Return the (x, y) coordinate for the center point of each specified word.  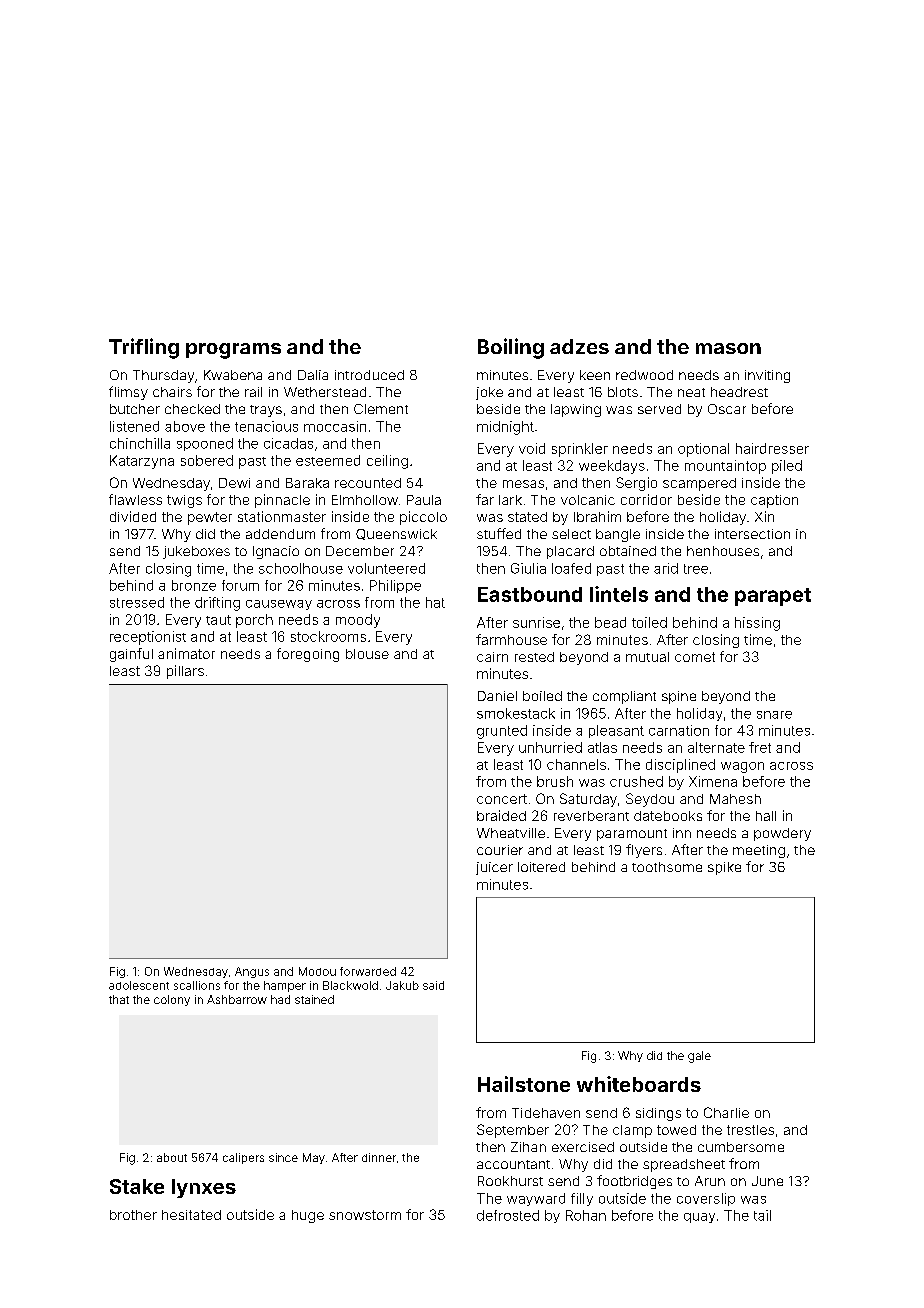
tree (696, 569)
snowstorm (365, 1215)
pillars (185, 672)
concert (502, 799)
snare (774, 715)
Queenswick (396, 534)
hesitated (191, 1215)
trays (266, 411)
